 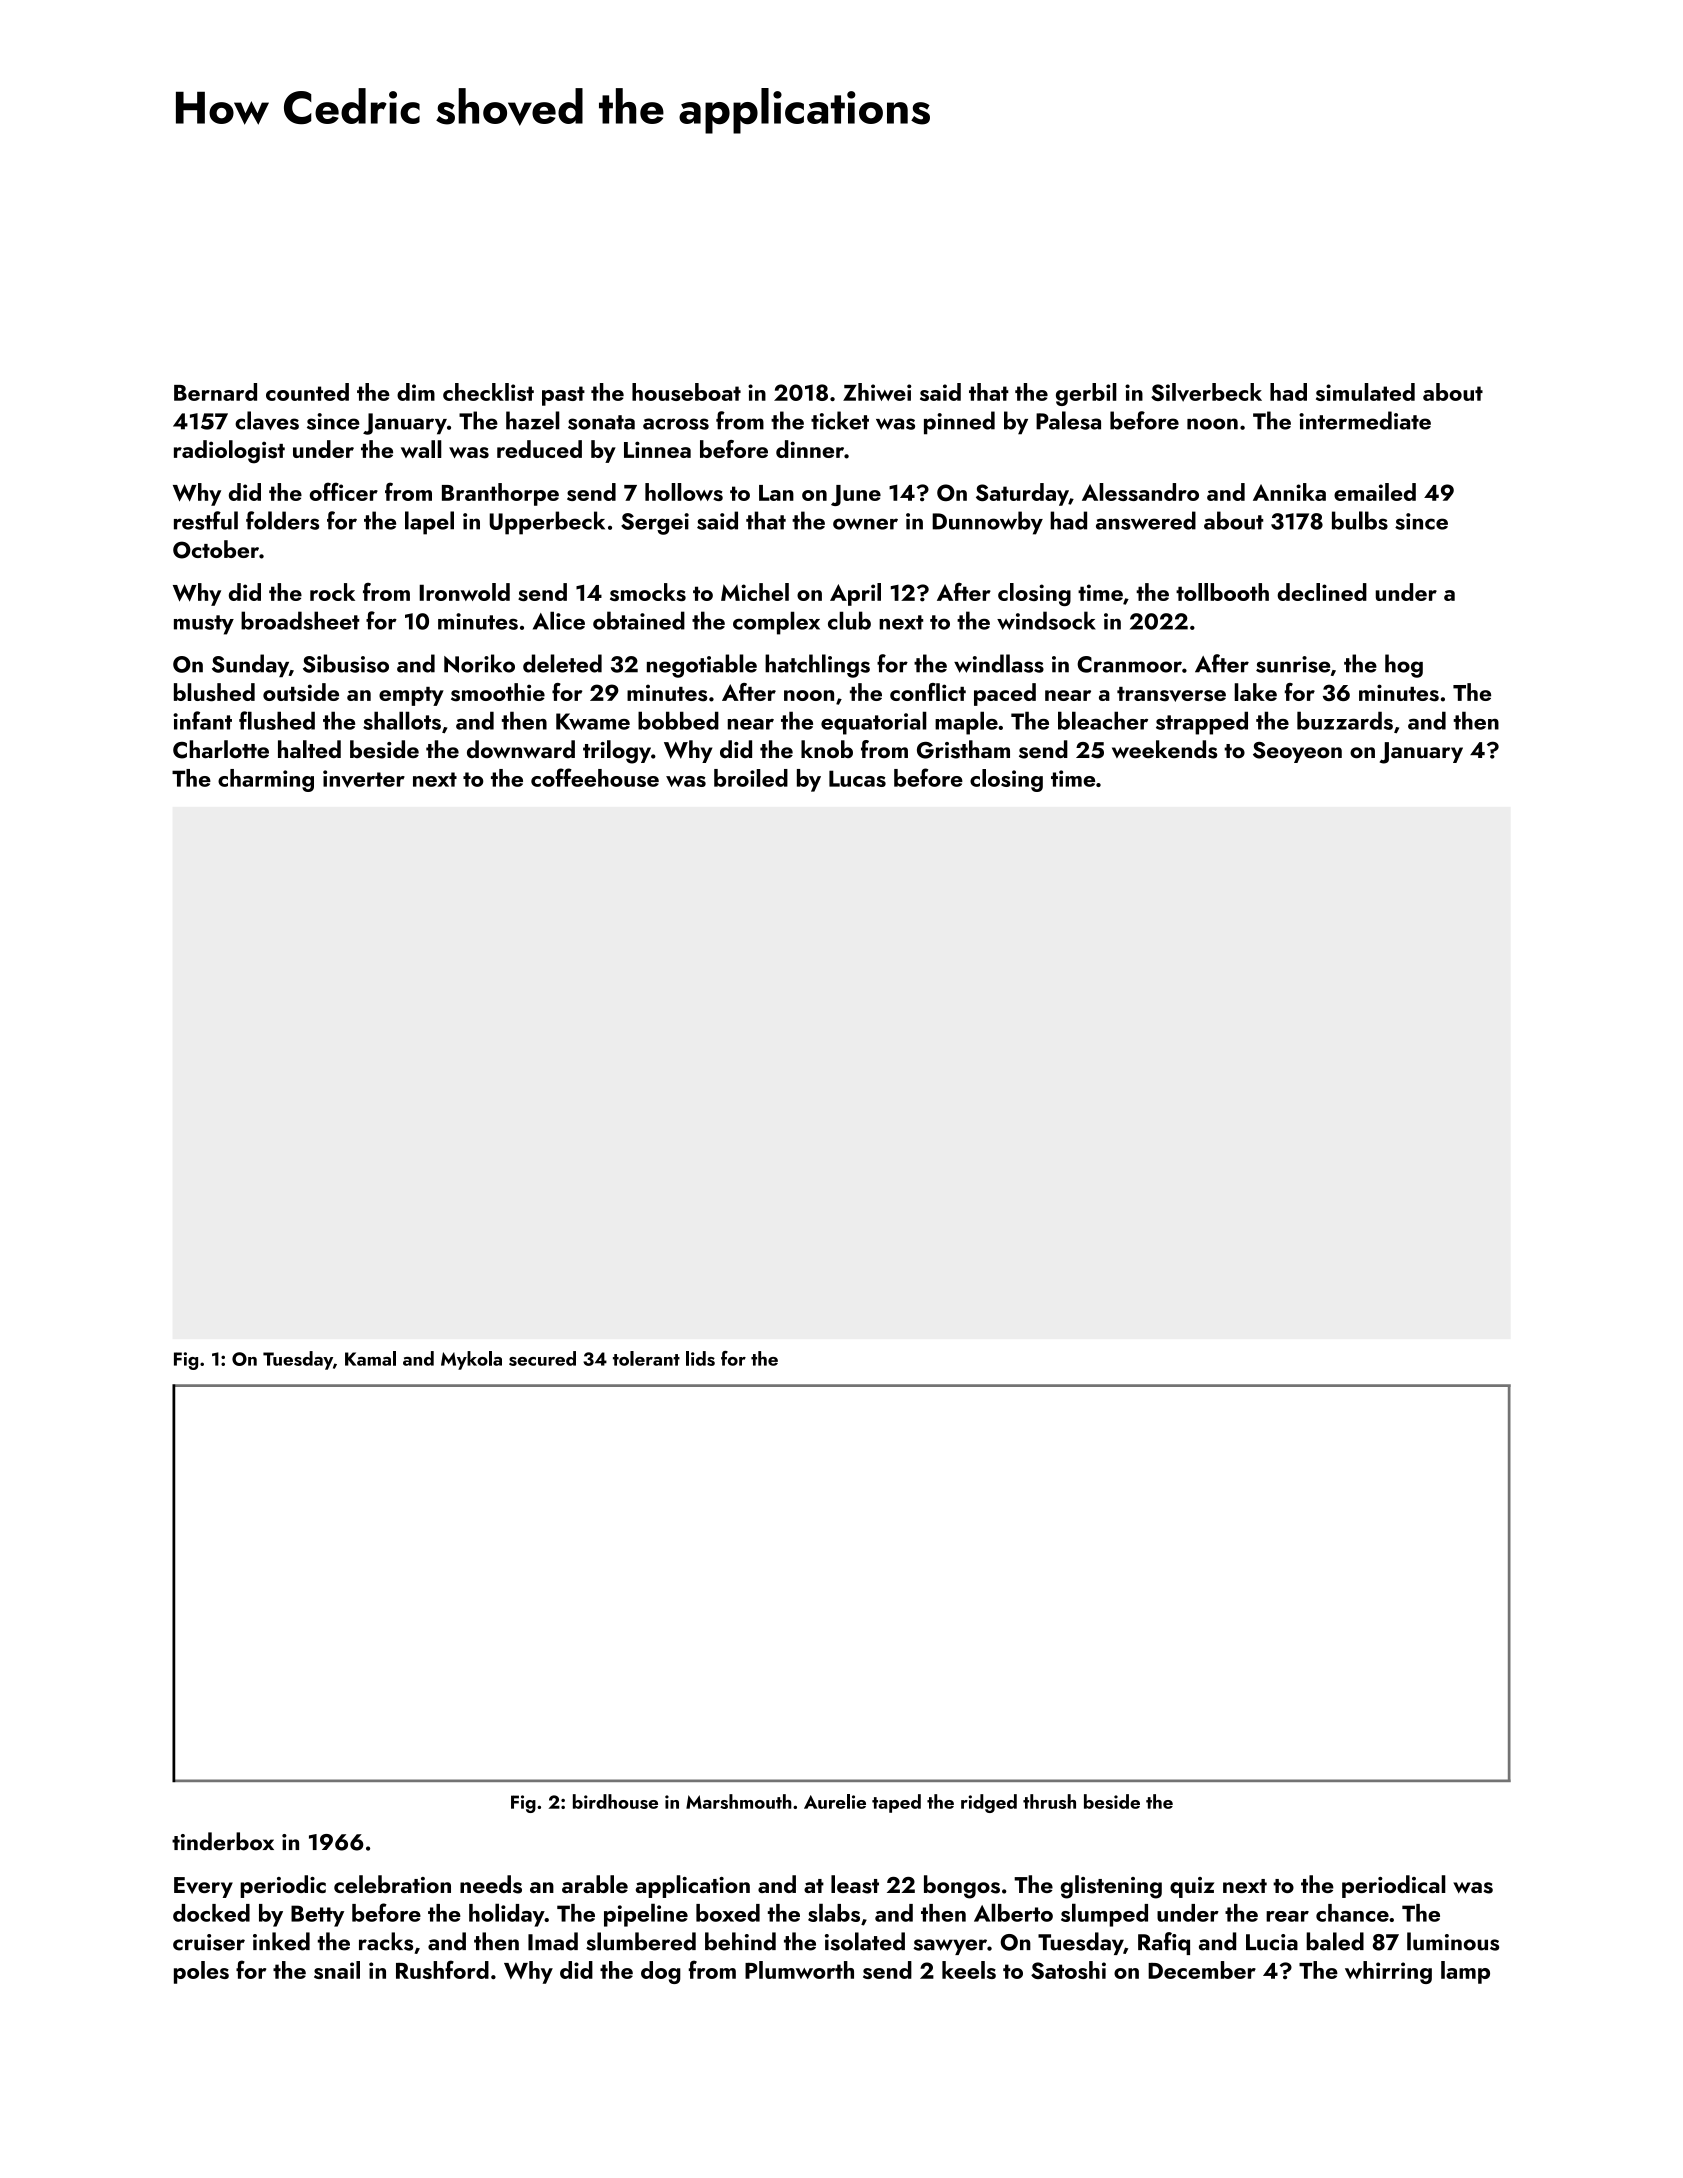 I want to click on tolerant, so click(x=646, y=1358).
